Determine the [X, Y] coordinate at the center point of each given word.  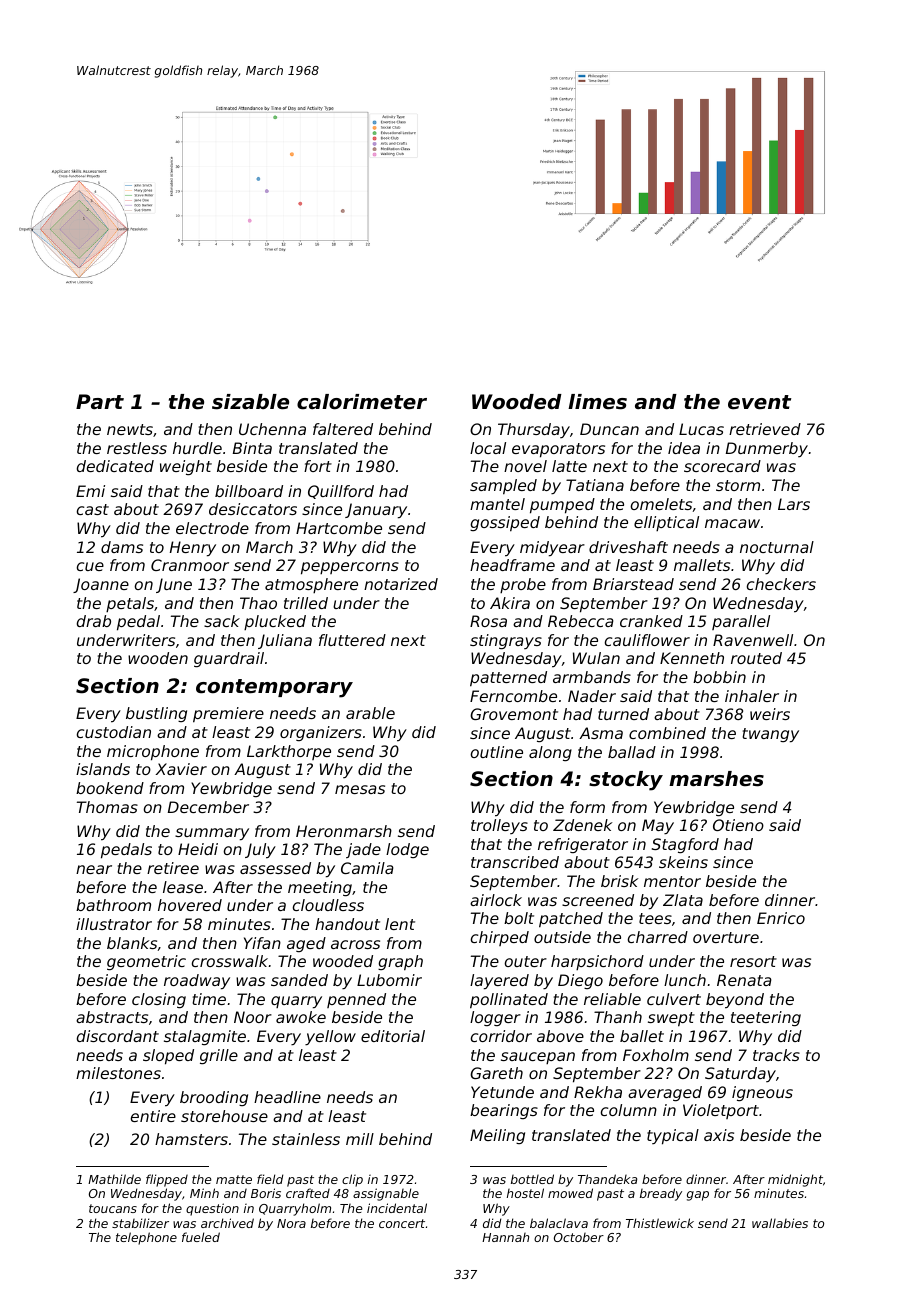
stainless [306, 1139]
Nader [592, 696]
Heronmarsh [344, 831]
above [560, 1036]
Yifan [262, 943]
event [759, 402]
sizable [250, 402]
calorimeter [362, 402]
